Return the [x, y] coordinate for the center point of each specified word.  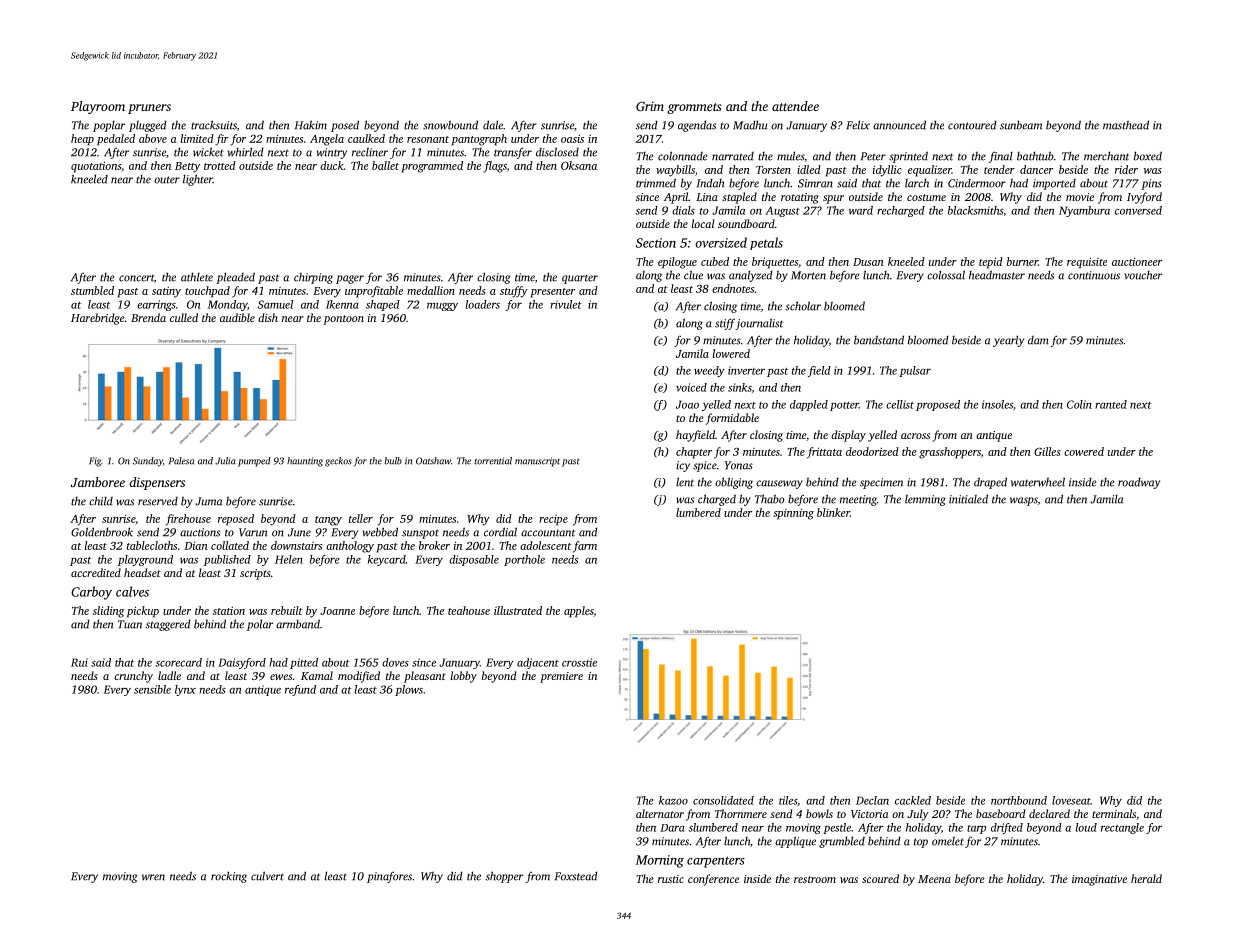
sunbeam [1021, 125]
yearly [1008, 341]
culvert [267, 876]
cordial [500, 532]
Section [656, 243]
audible [237, 317]
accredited [96, 572]
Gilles [1047, 451]
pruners [149, 109]
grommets [694, 108]
